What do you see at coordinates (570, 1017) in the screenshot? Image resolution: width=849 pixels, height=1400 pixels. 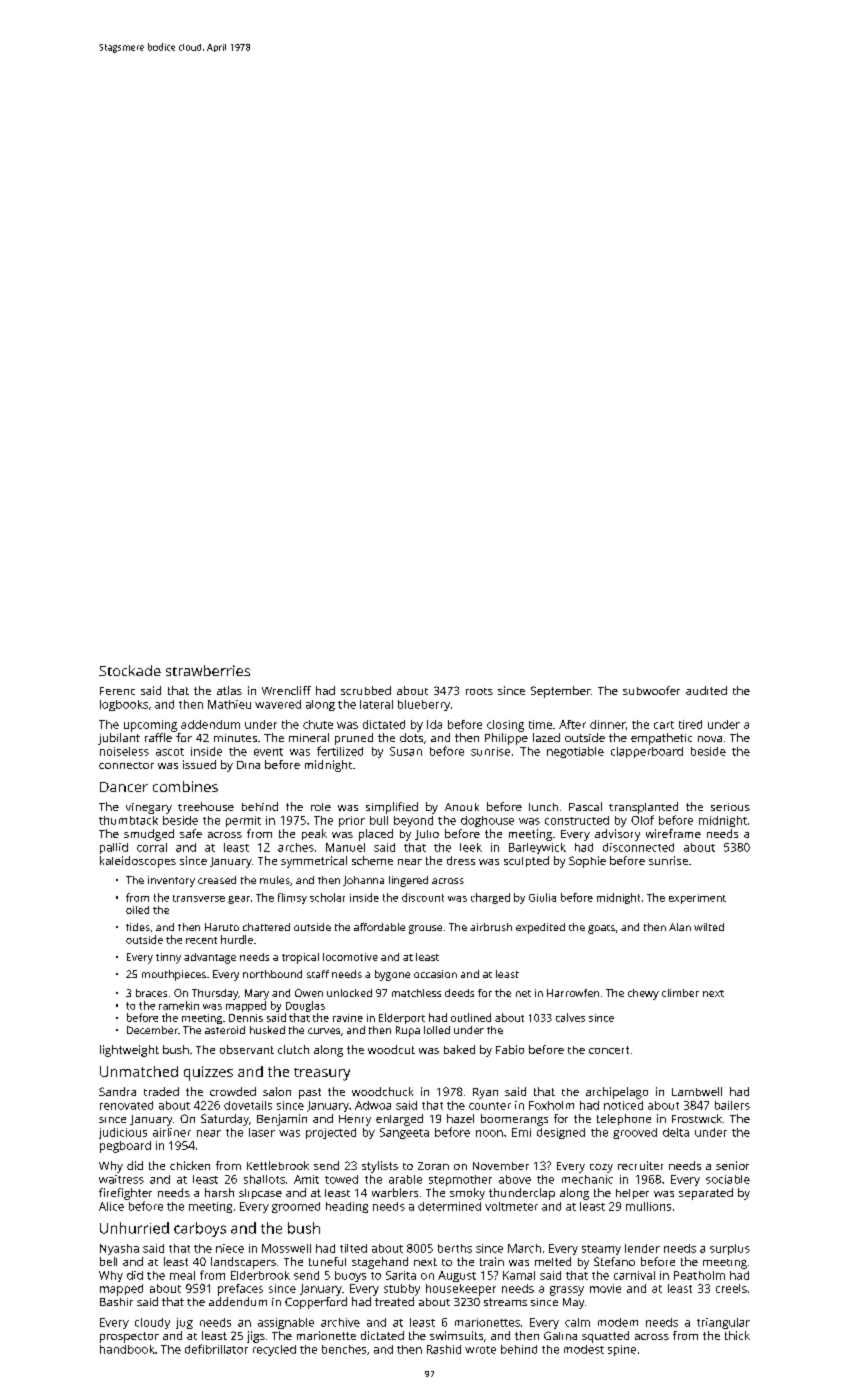 I see `calves` at bounding box center [570, 1017].
